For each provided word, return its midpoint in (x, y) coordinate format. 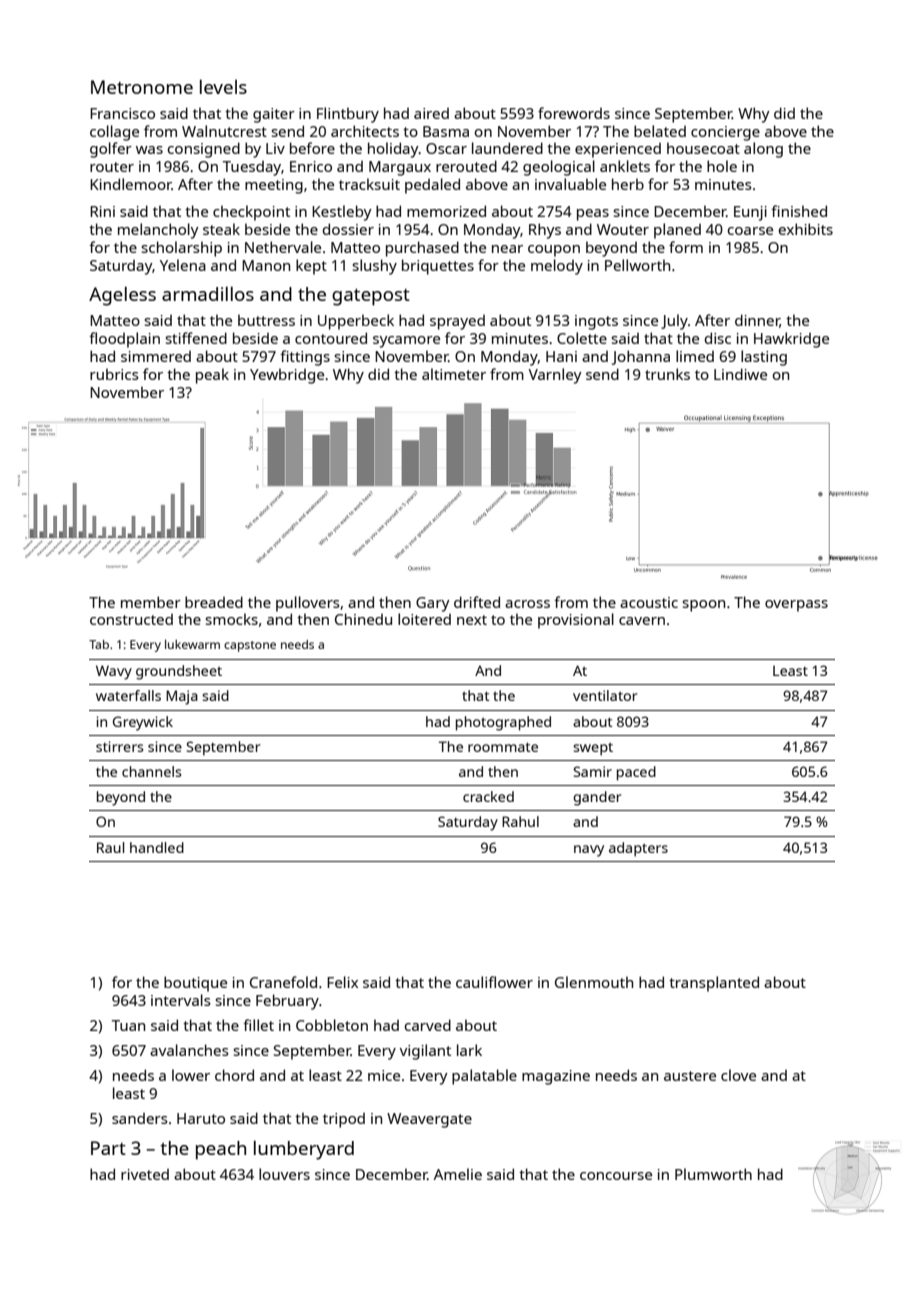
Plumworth (713, 1174)
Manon (266, 265)
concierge (725, 133)
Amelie (458, 1174)
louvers (284, 1174)
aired (431, 113)
